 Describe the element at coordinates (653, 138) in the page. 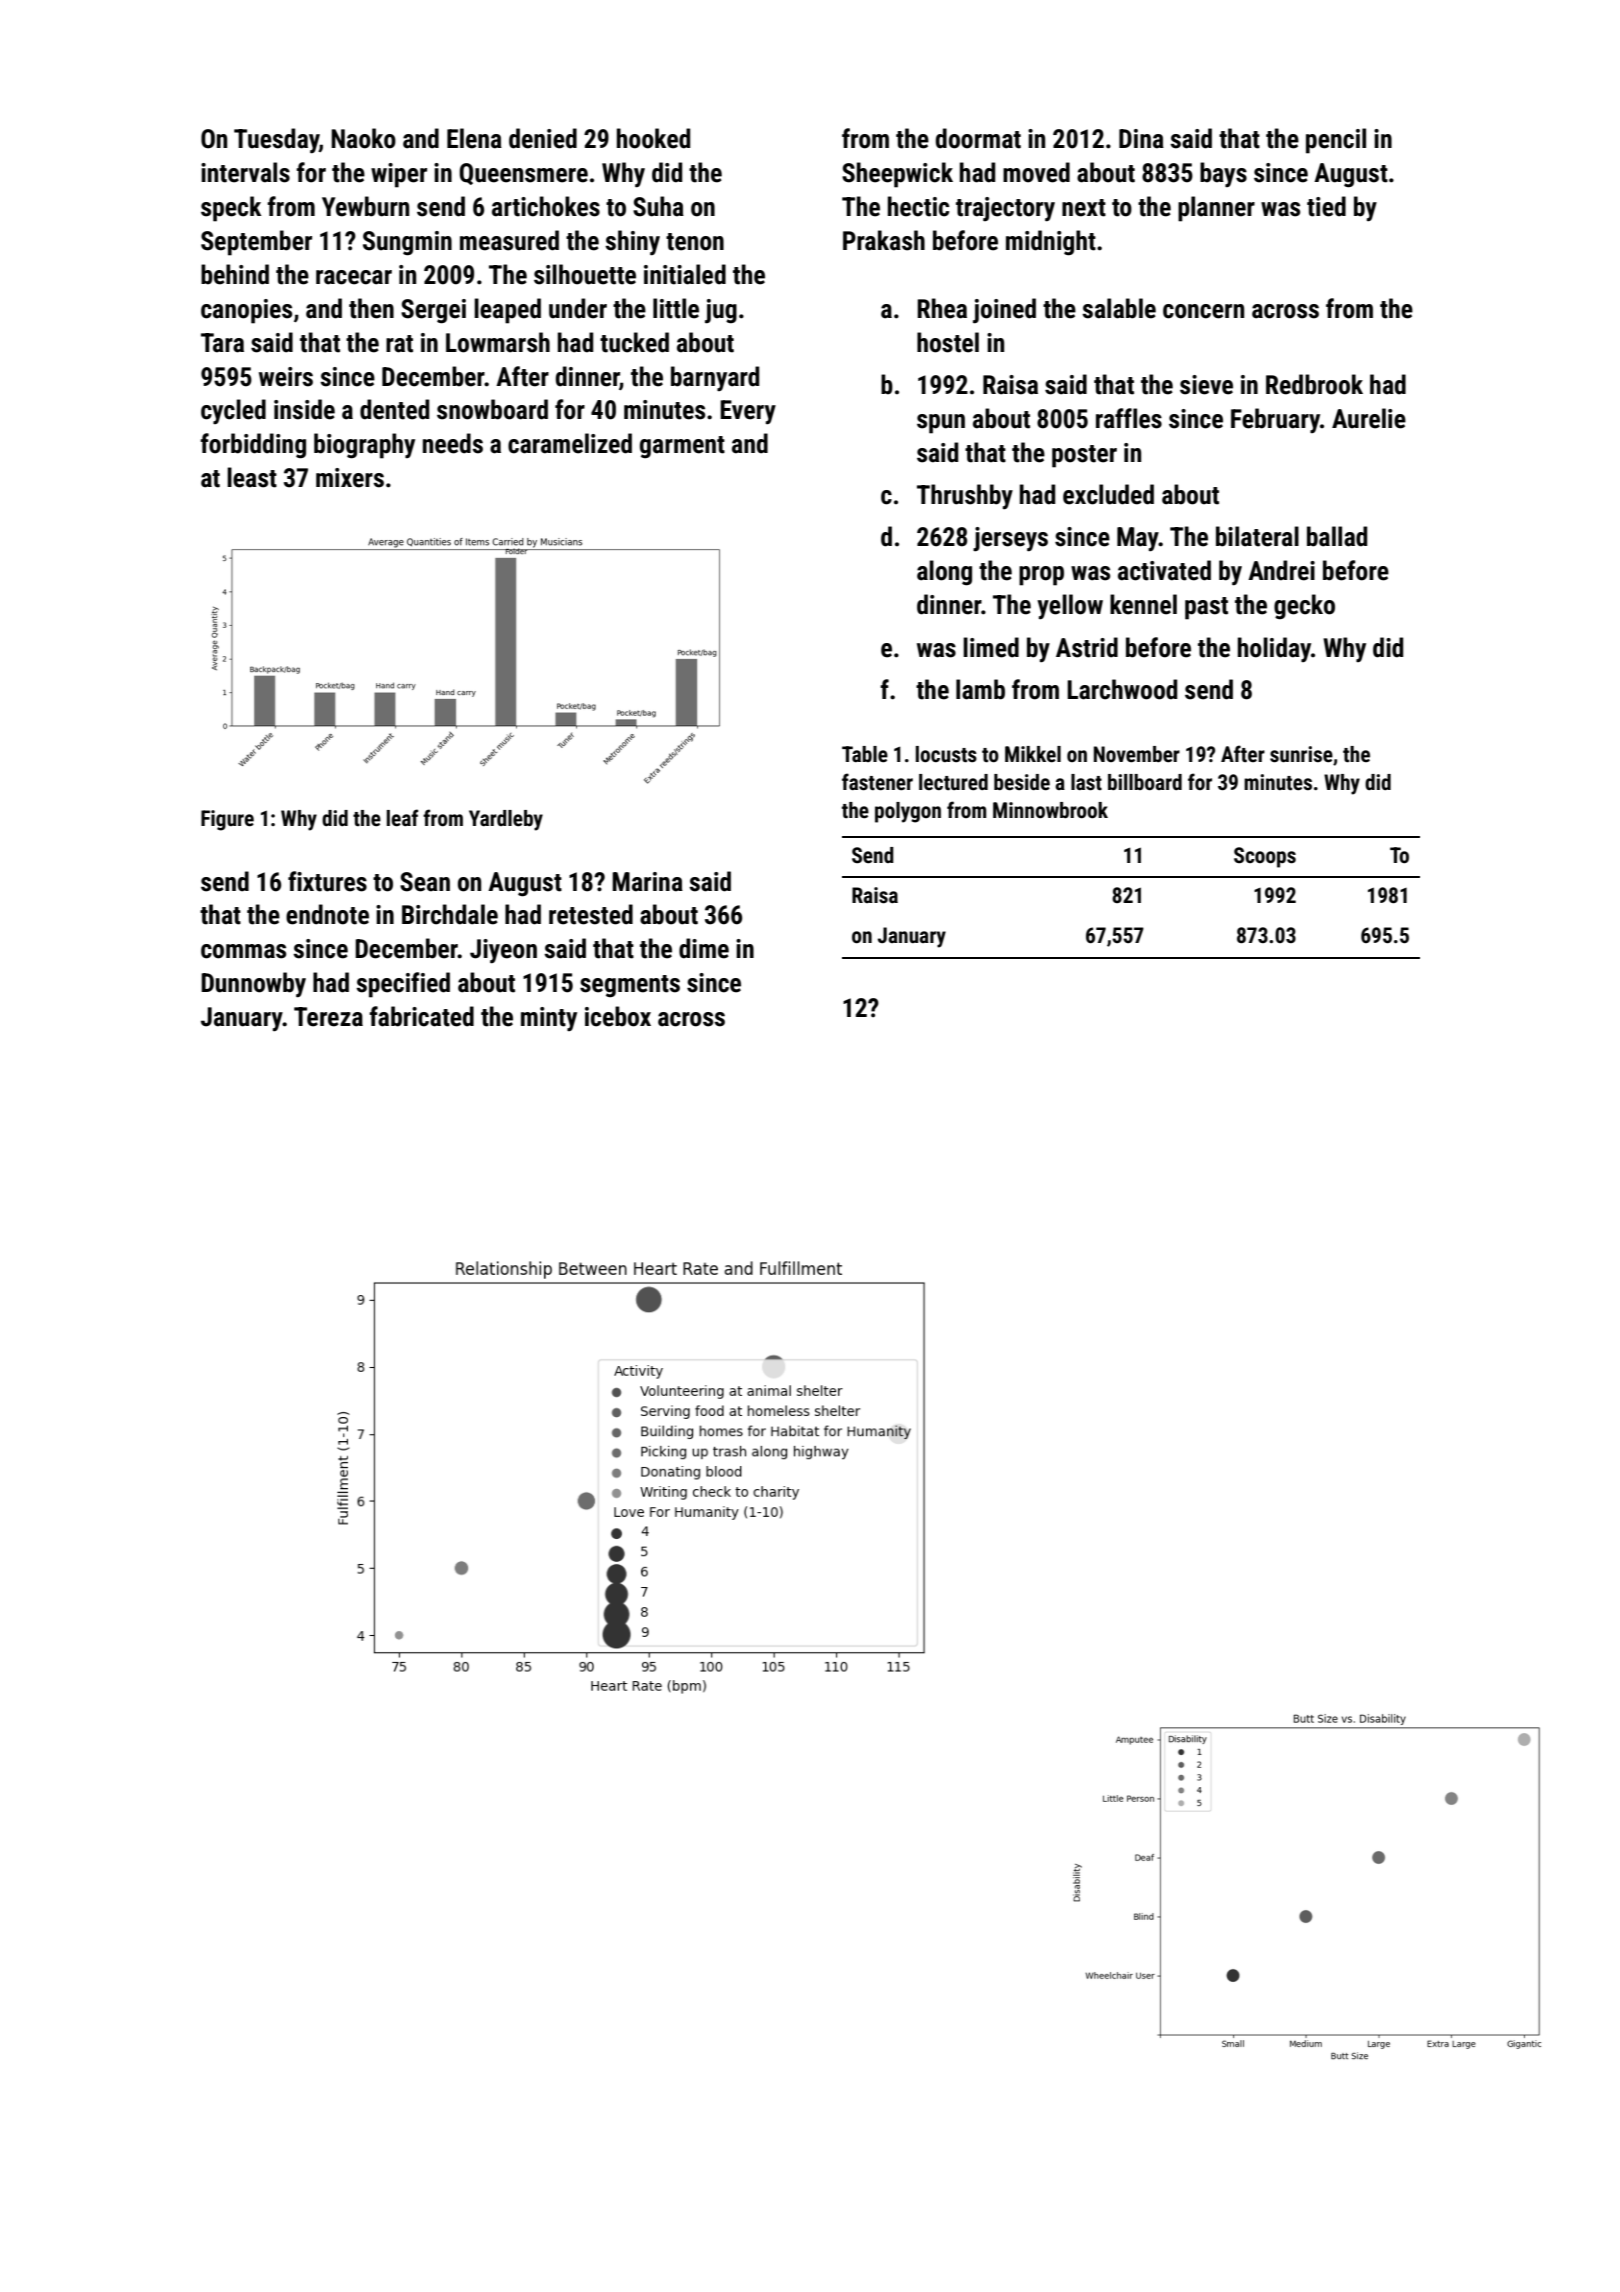

I see `hooked` at that location.
